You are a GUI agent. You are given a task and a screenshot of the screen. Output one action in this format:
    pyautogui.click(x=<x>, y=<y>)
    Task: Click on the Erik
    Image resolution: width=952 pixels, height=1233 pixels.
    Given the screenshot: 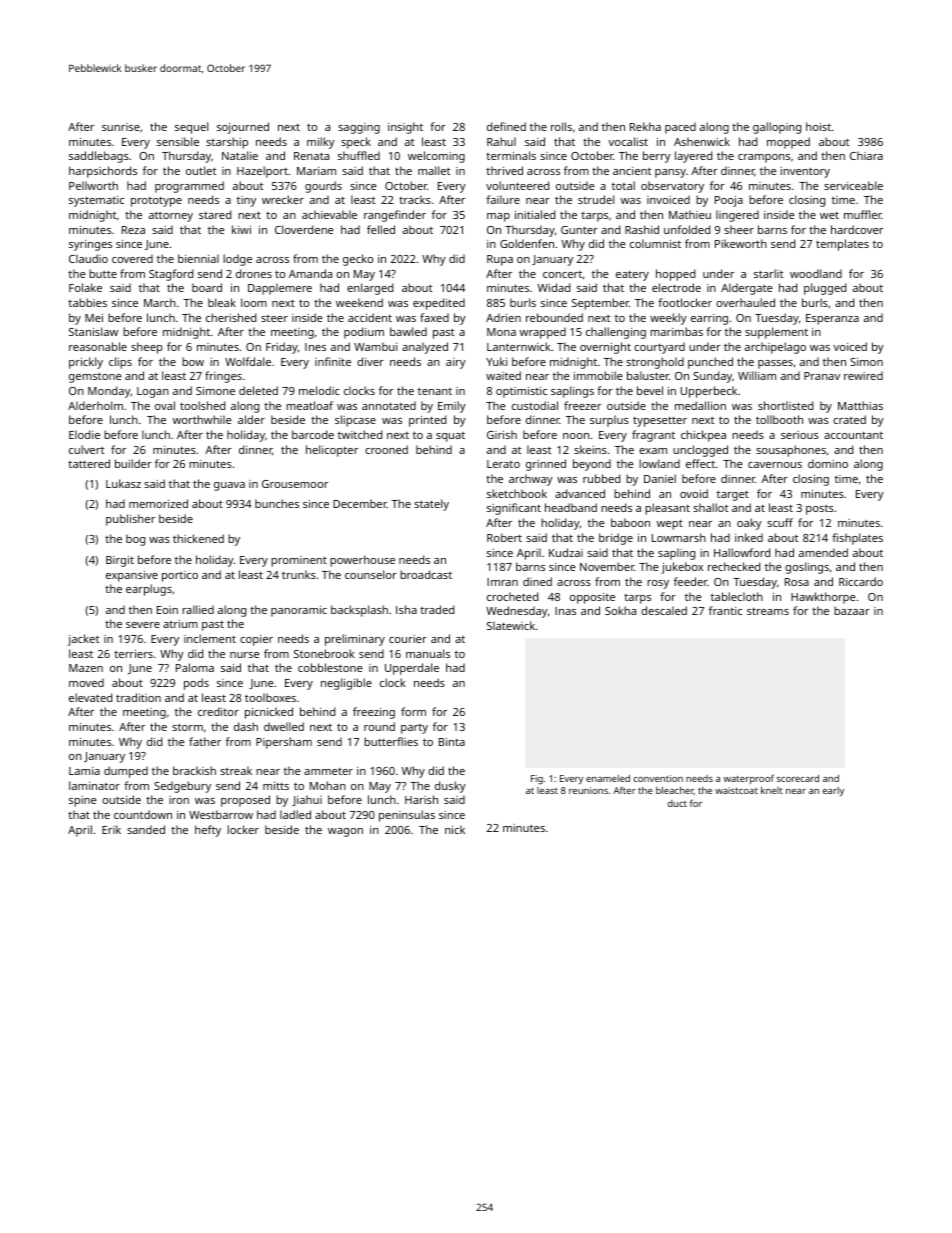 What is the action you would take?
    pyautogui.click(x=111, y=829)
